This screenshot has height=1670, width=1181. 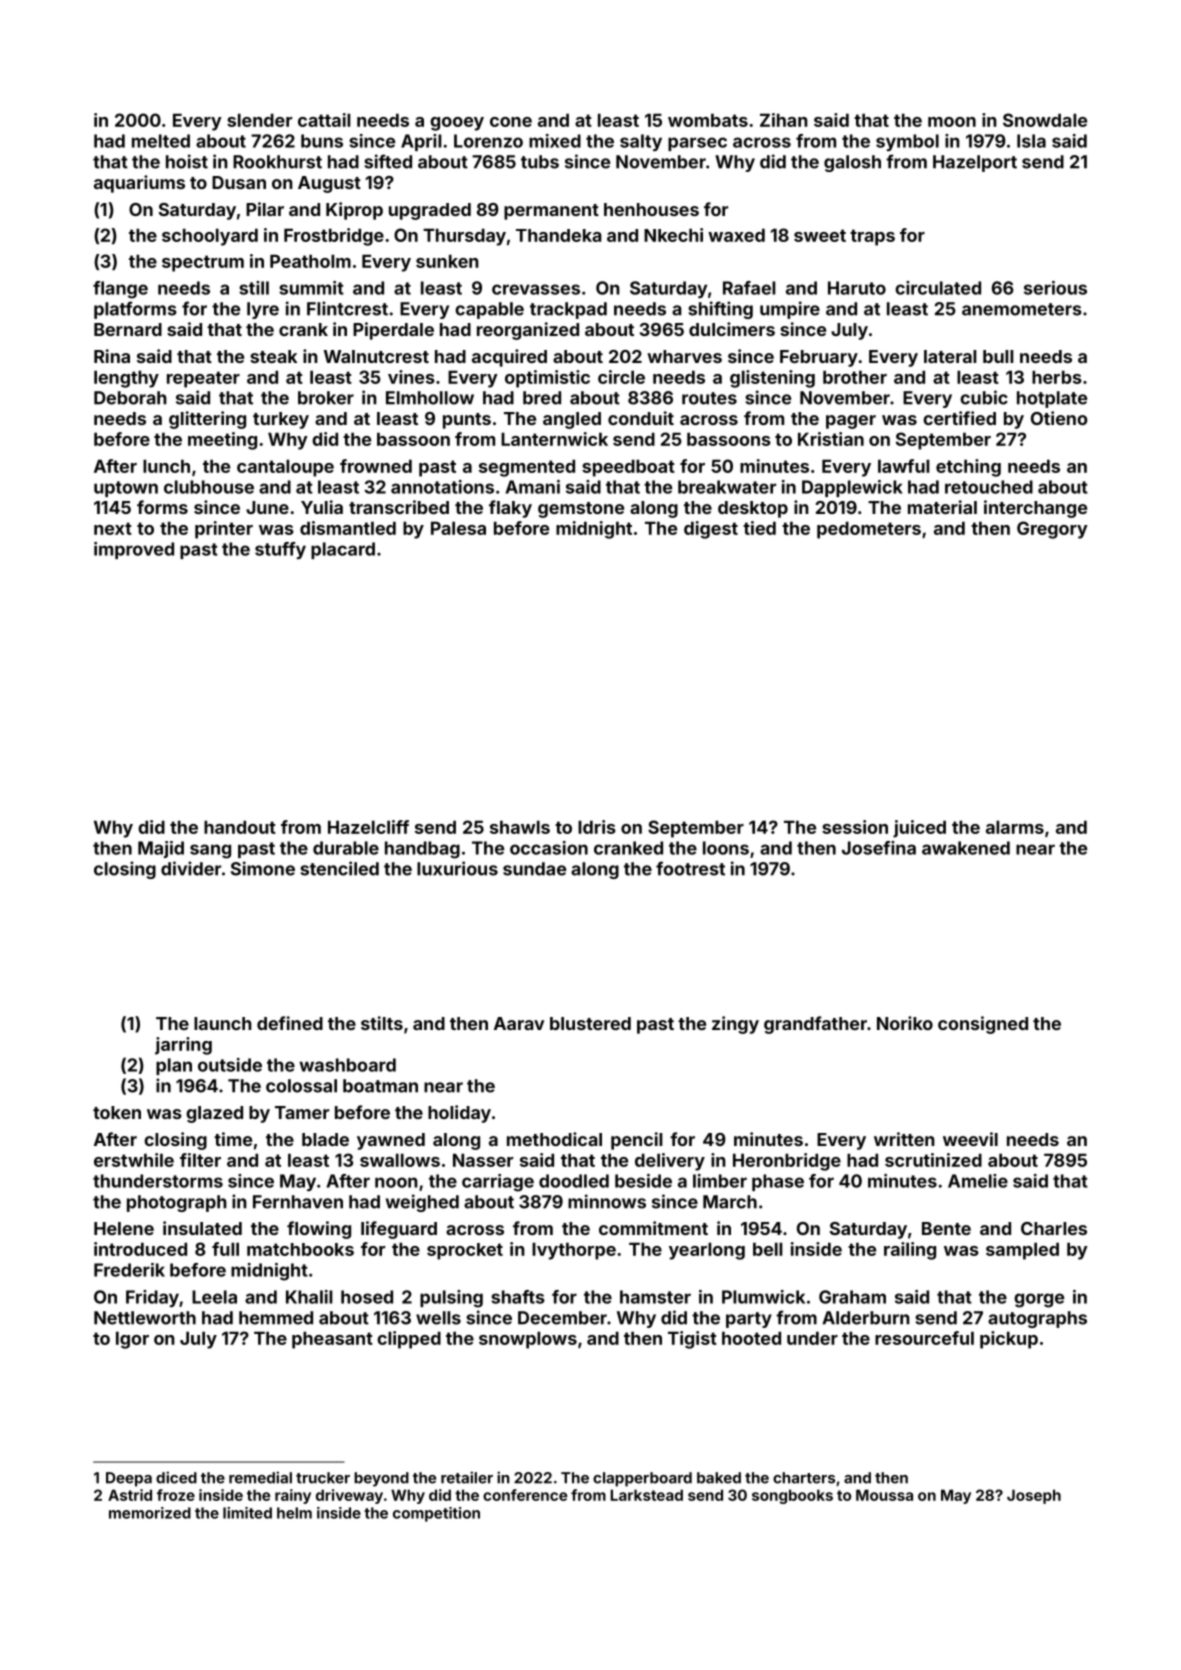 I want to click on Zihan, so click(x=784, y=120).
